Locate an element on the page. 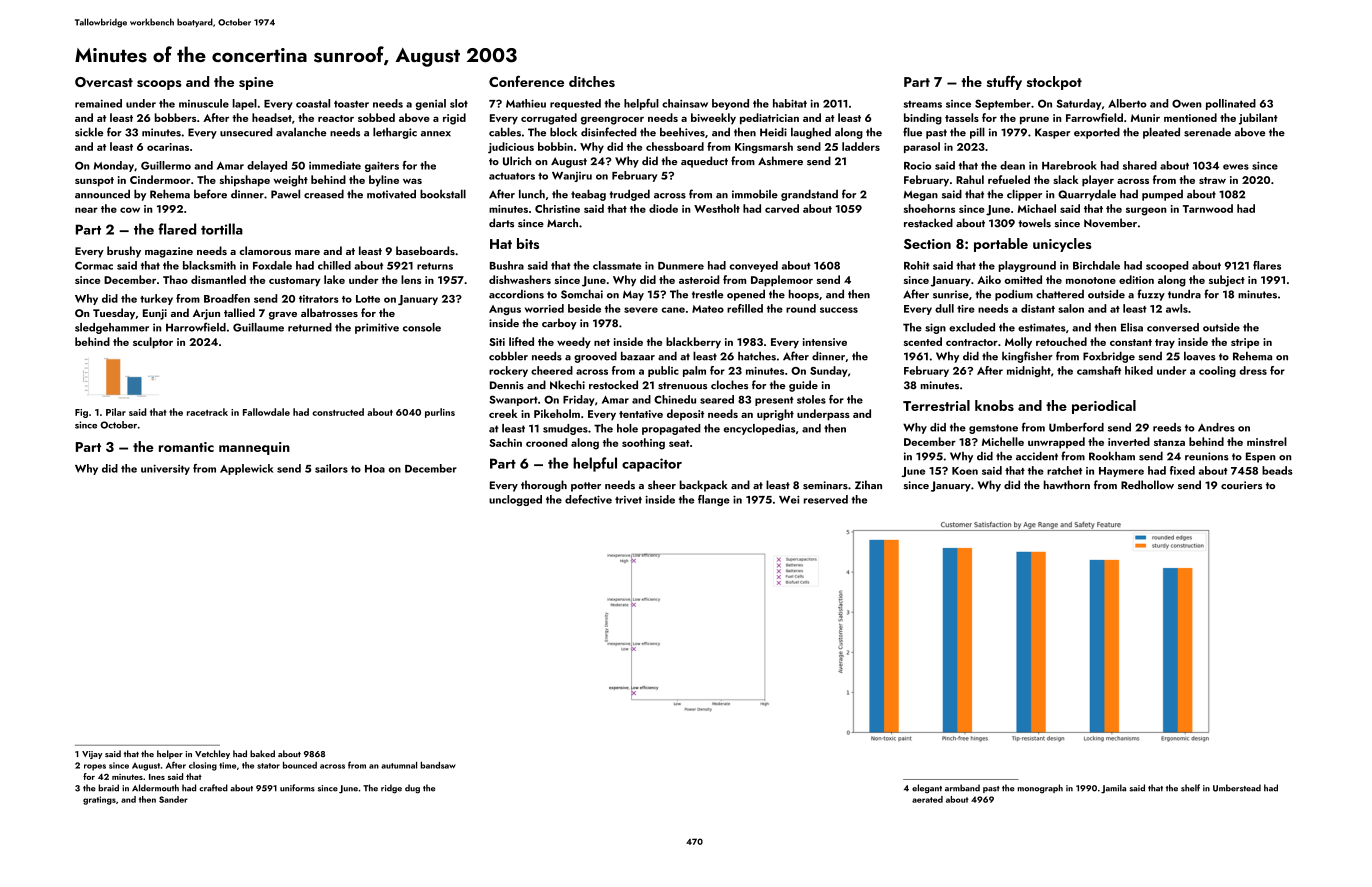 This page has width=1372, height=887. Redhollow is located at coordinates (1147, 484).
